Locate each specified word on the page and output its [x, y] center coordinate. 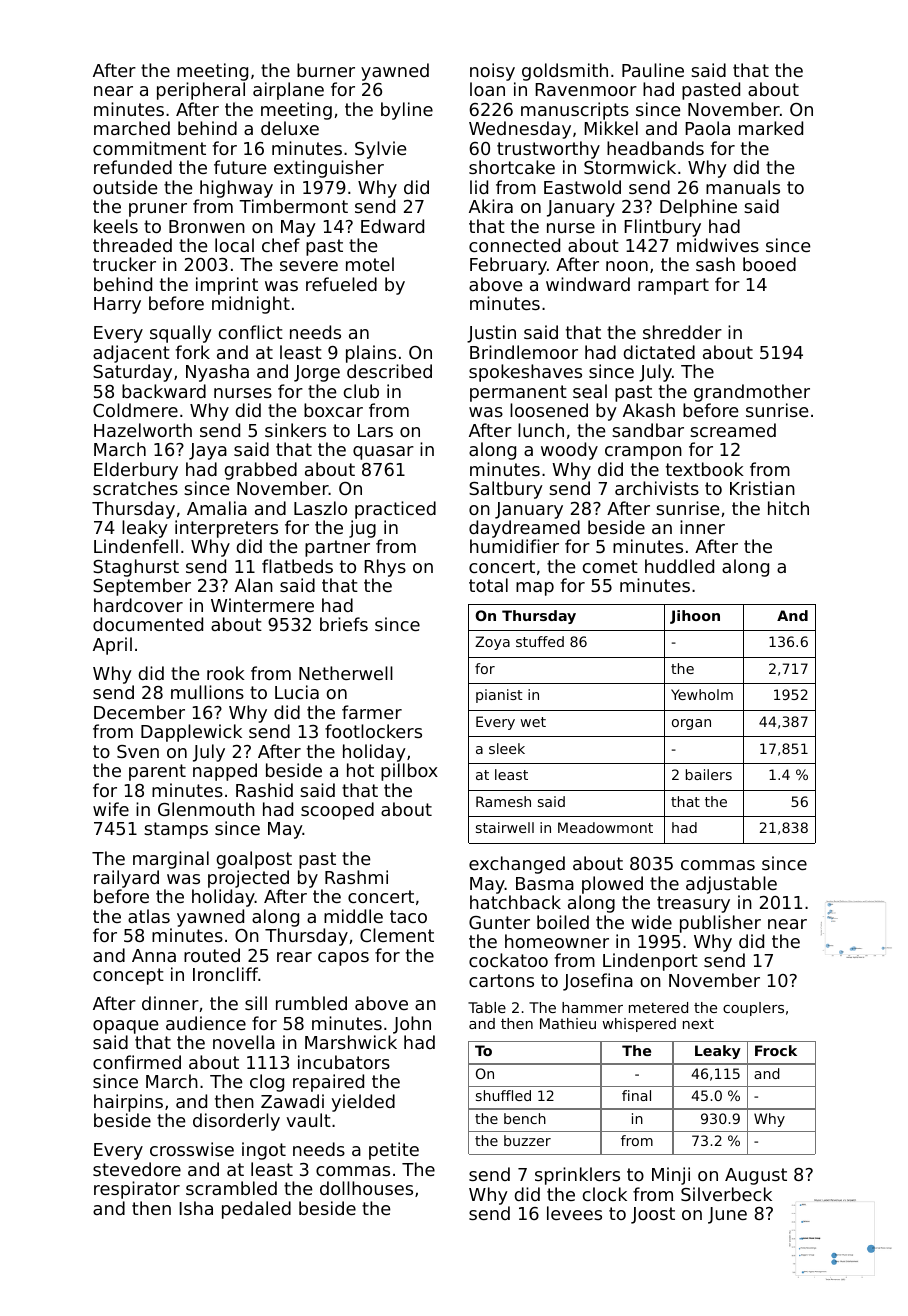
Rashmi [356, 877]
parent [157, 772]
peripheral [201, 91]
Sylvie [380, 150]
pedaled [256, 1210]
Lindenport [650, 962]
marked [771, 128]
